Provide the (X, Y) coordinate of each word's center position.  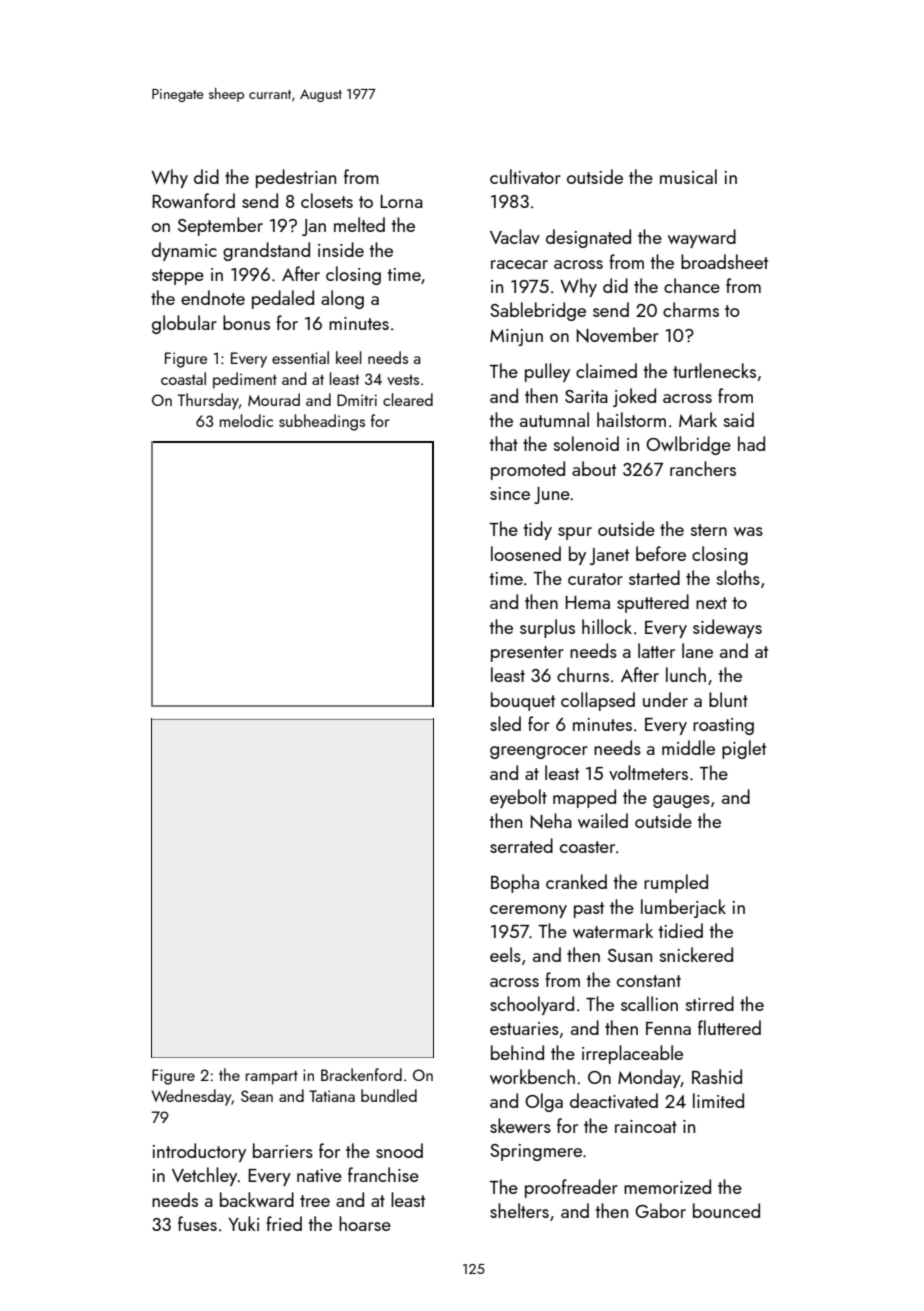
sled (505, 723)
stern (709, 530)
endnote (213, 297)
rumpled (676, 883)
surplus (547, 628)
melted (359, 224)
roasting (723, 726)
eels (505, 954)
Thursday (208, 401)
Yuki (243, 1223)
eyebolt (518, 798)
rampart (272, 1078)
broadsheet (724, 261)
